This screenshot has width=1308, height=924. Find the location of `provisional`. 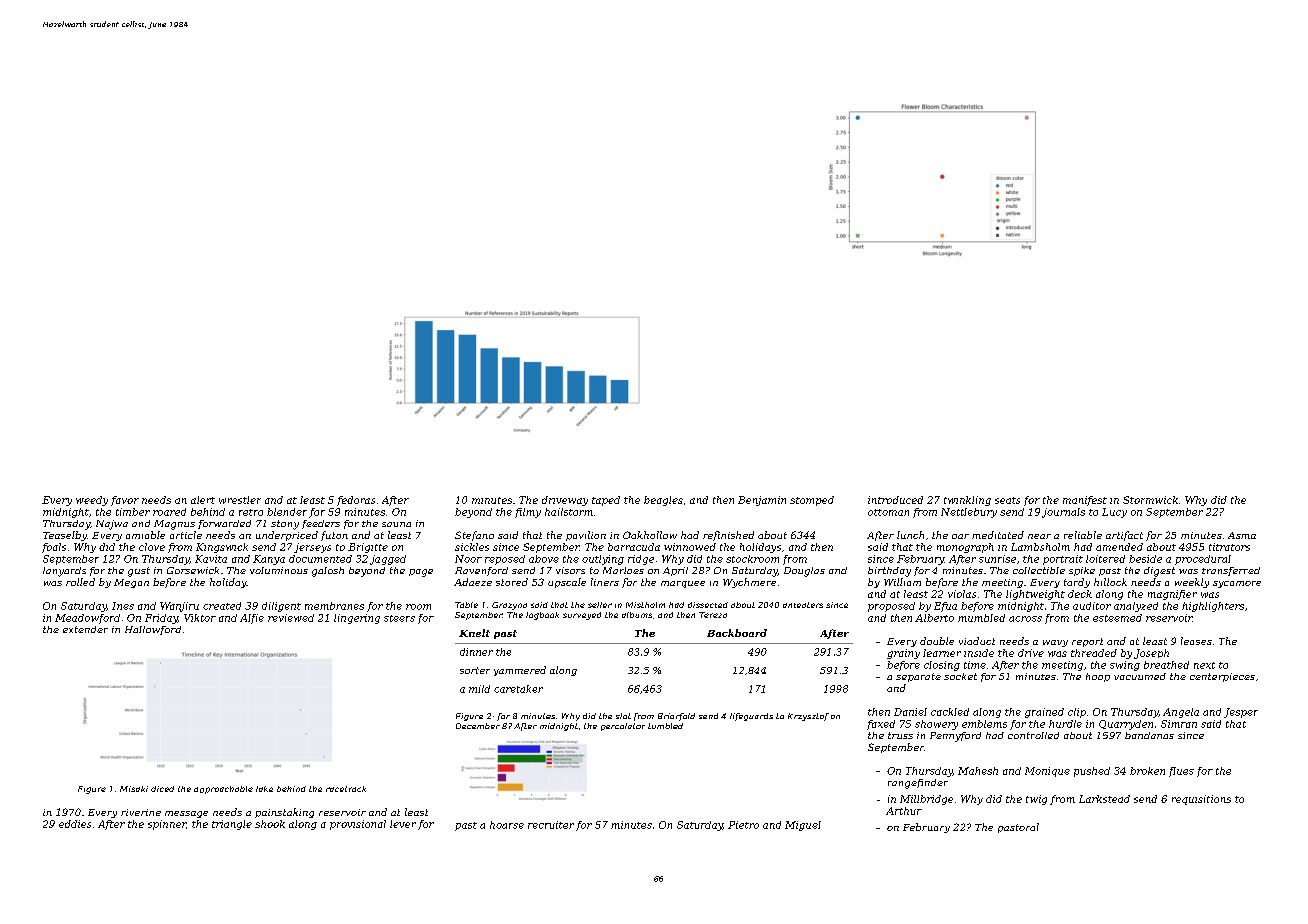

provisional is located at coordinates (358, 825).
